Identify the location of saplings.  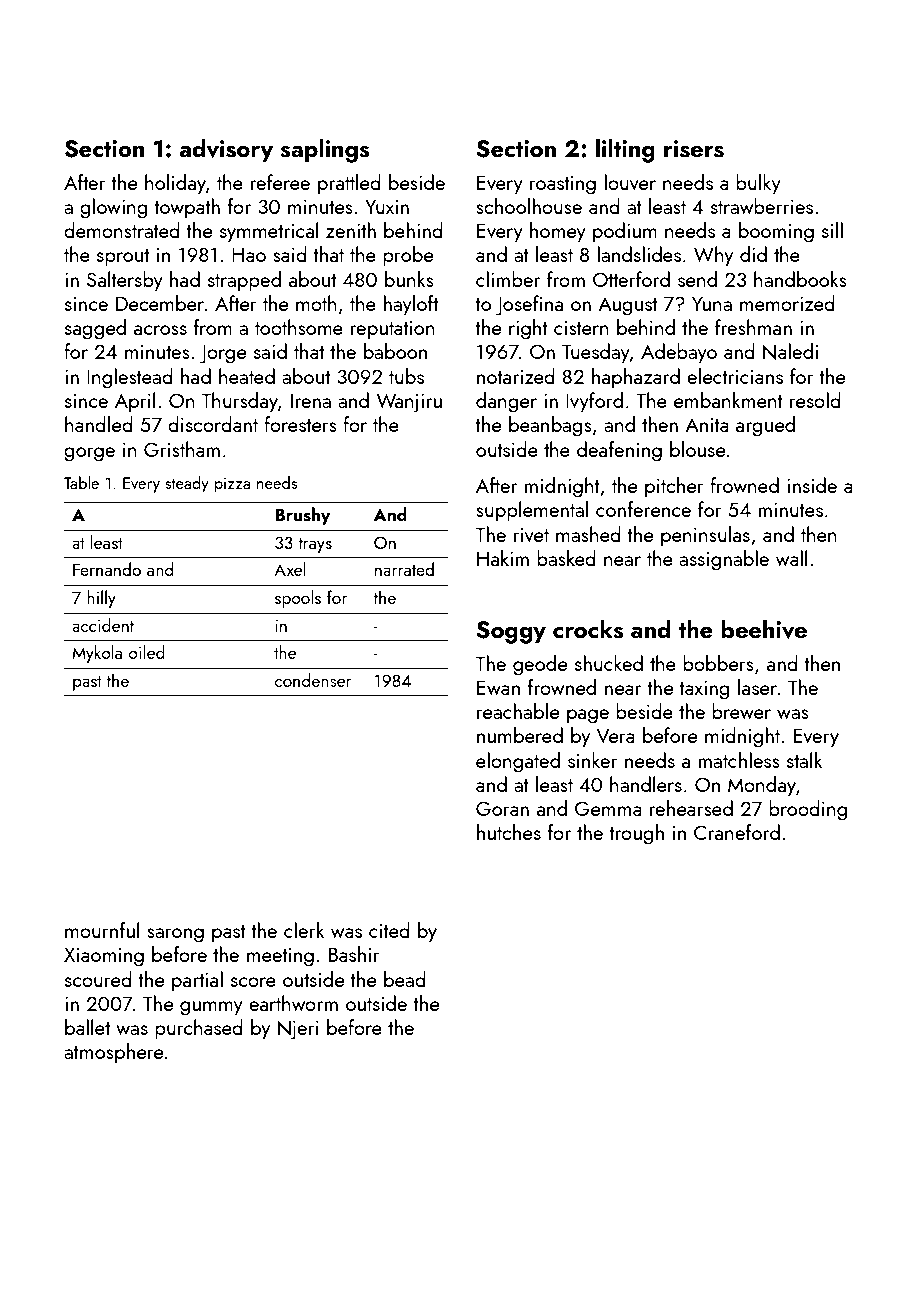
(325, 150).
